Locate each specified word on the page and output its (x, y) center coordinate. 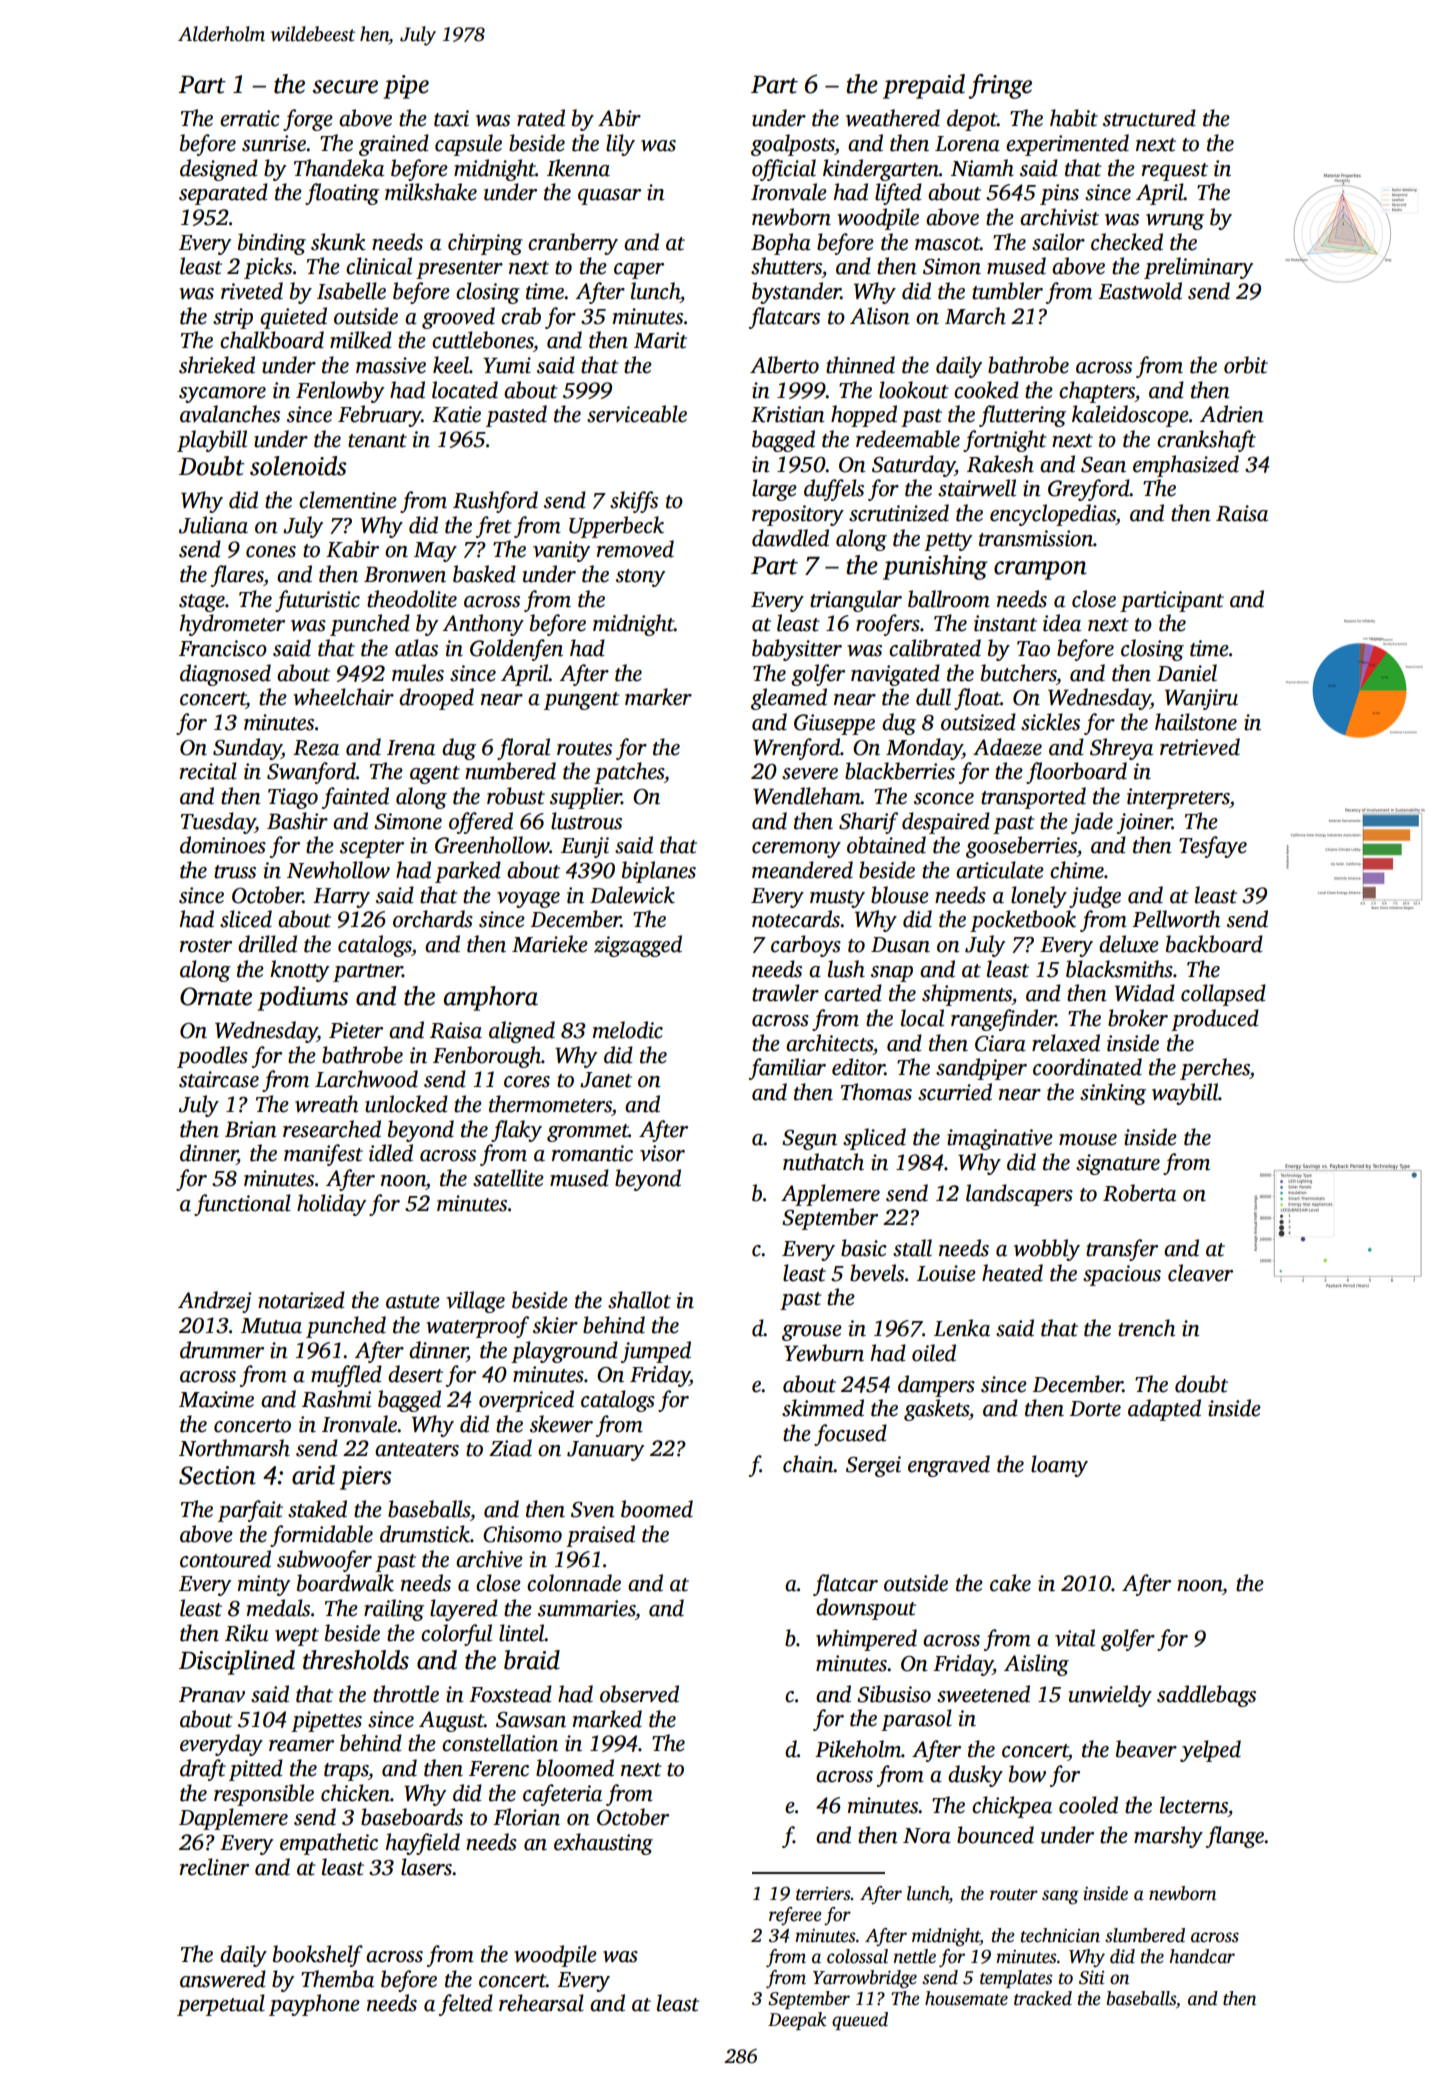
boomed (657, 1509)
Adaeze (1007, 747)
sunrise (274, 143)
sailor (1058, 242)
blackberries (900, 771)
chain (808, 1464)
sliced (246, 919)
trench (1146, 1328)
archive (489, 1559)
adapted (1164, 1410)
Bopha (781, 244)
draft (203, 1770)
